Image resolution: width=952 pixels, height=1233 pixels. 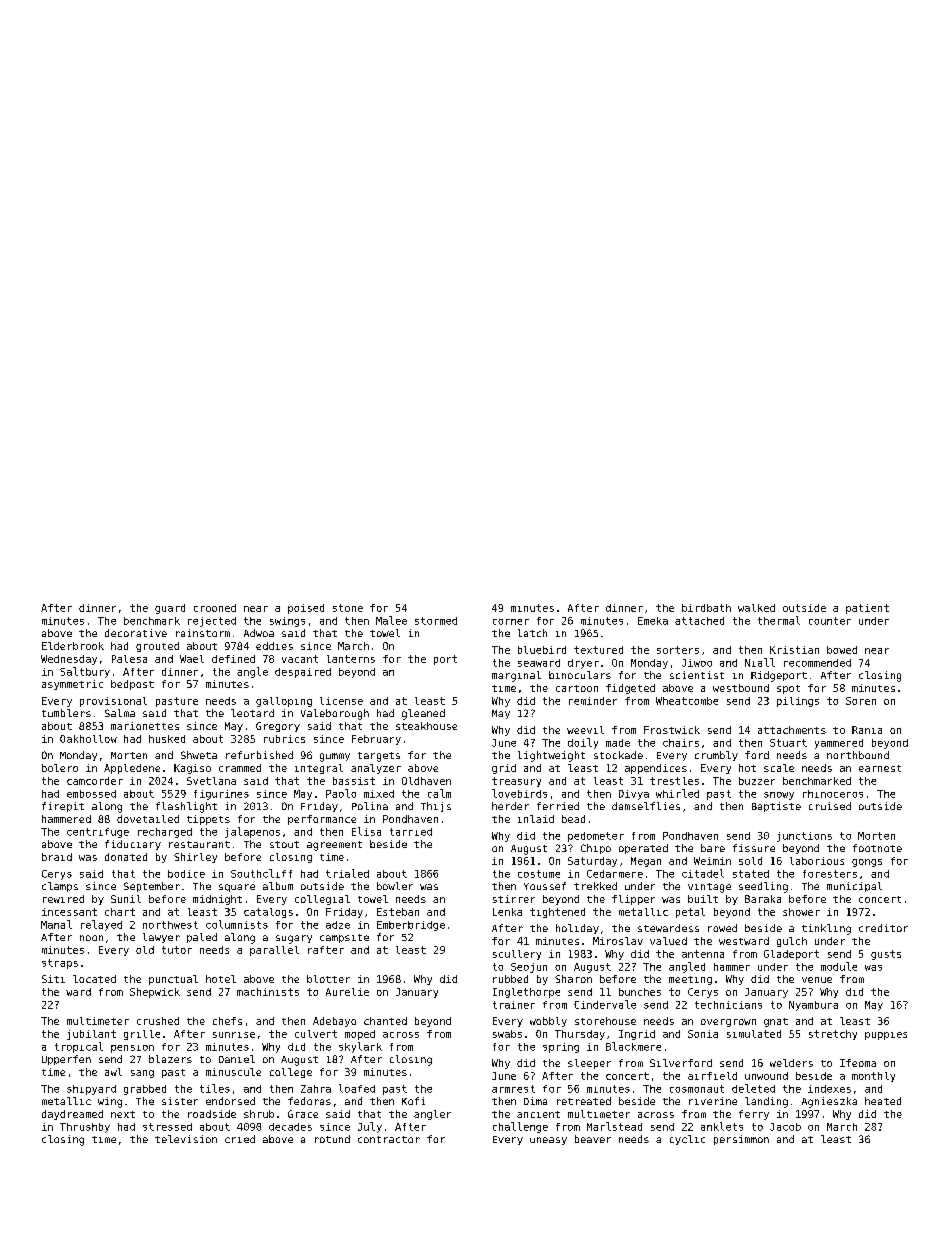 What do you see at coordinates (252, 832) in the screenshot?
I see `jalapenos` at bounding box center [252, 832].
